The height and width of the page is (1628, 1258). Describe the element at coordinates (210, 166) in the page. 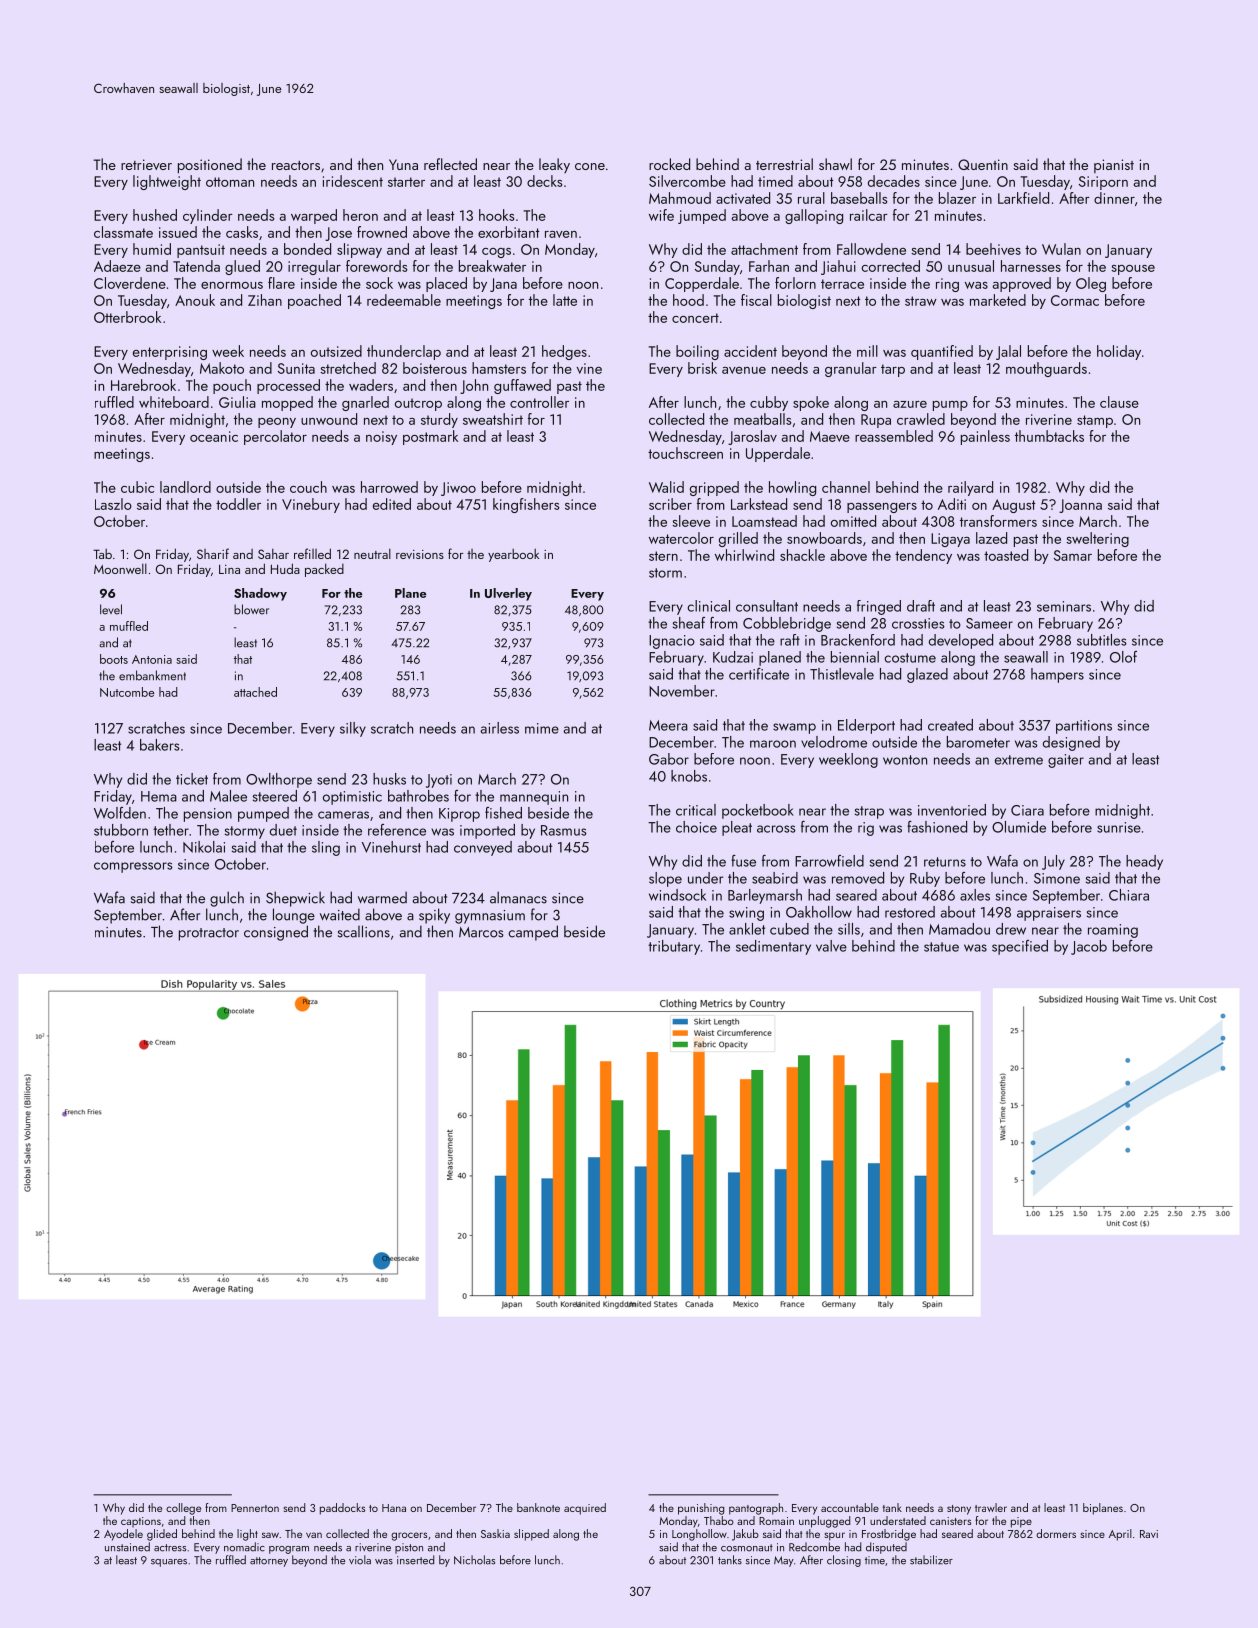

I see `positioned` at that location.
